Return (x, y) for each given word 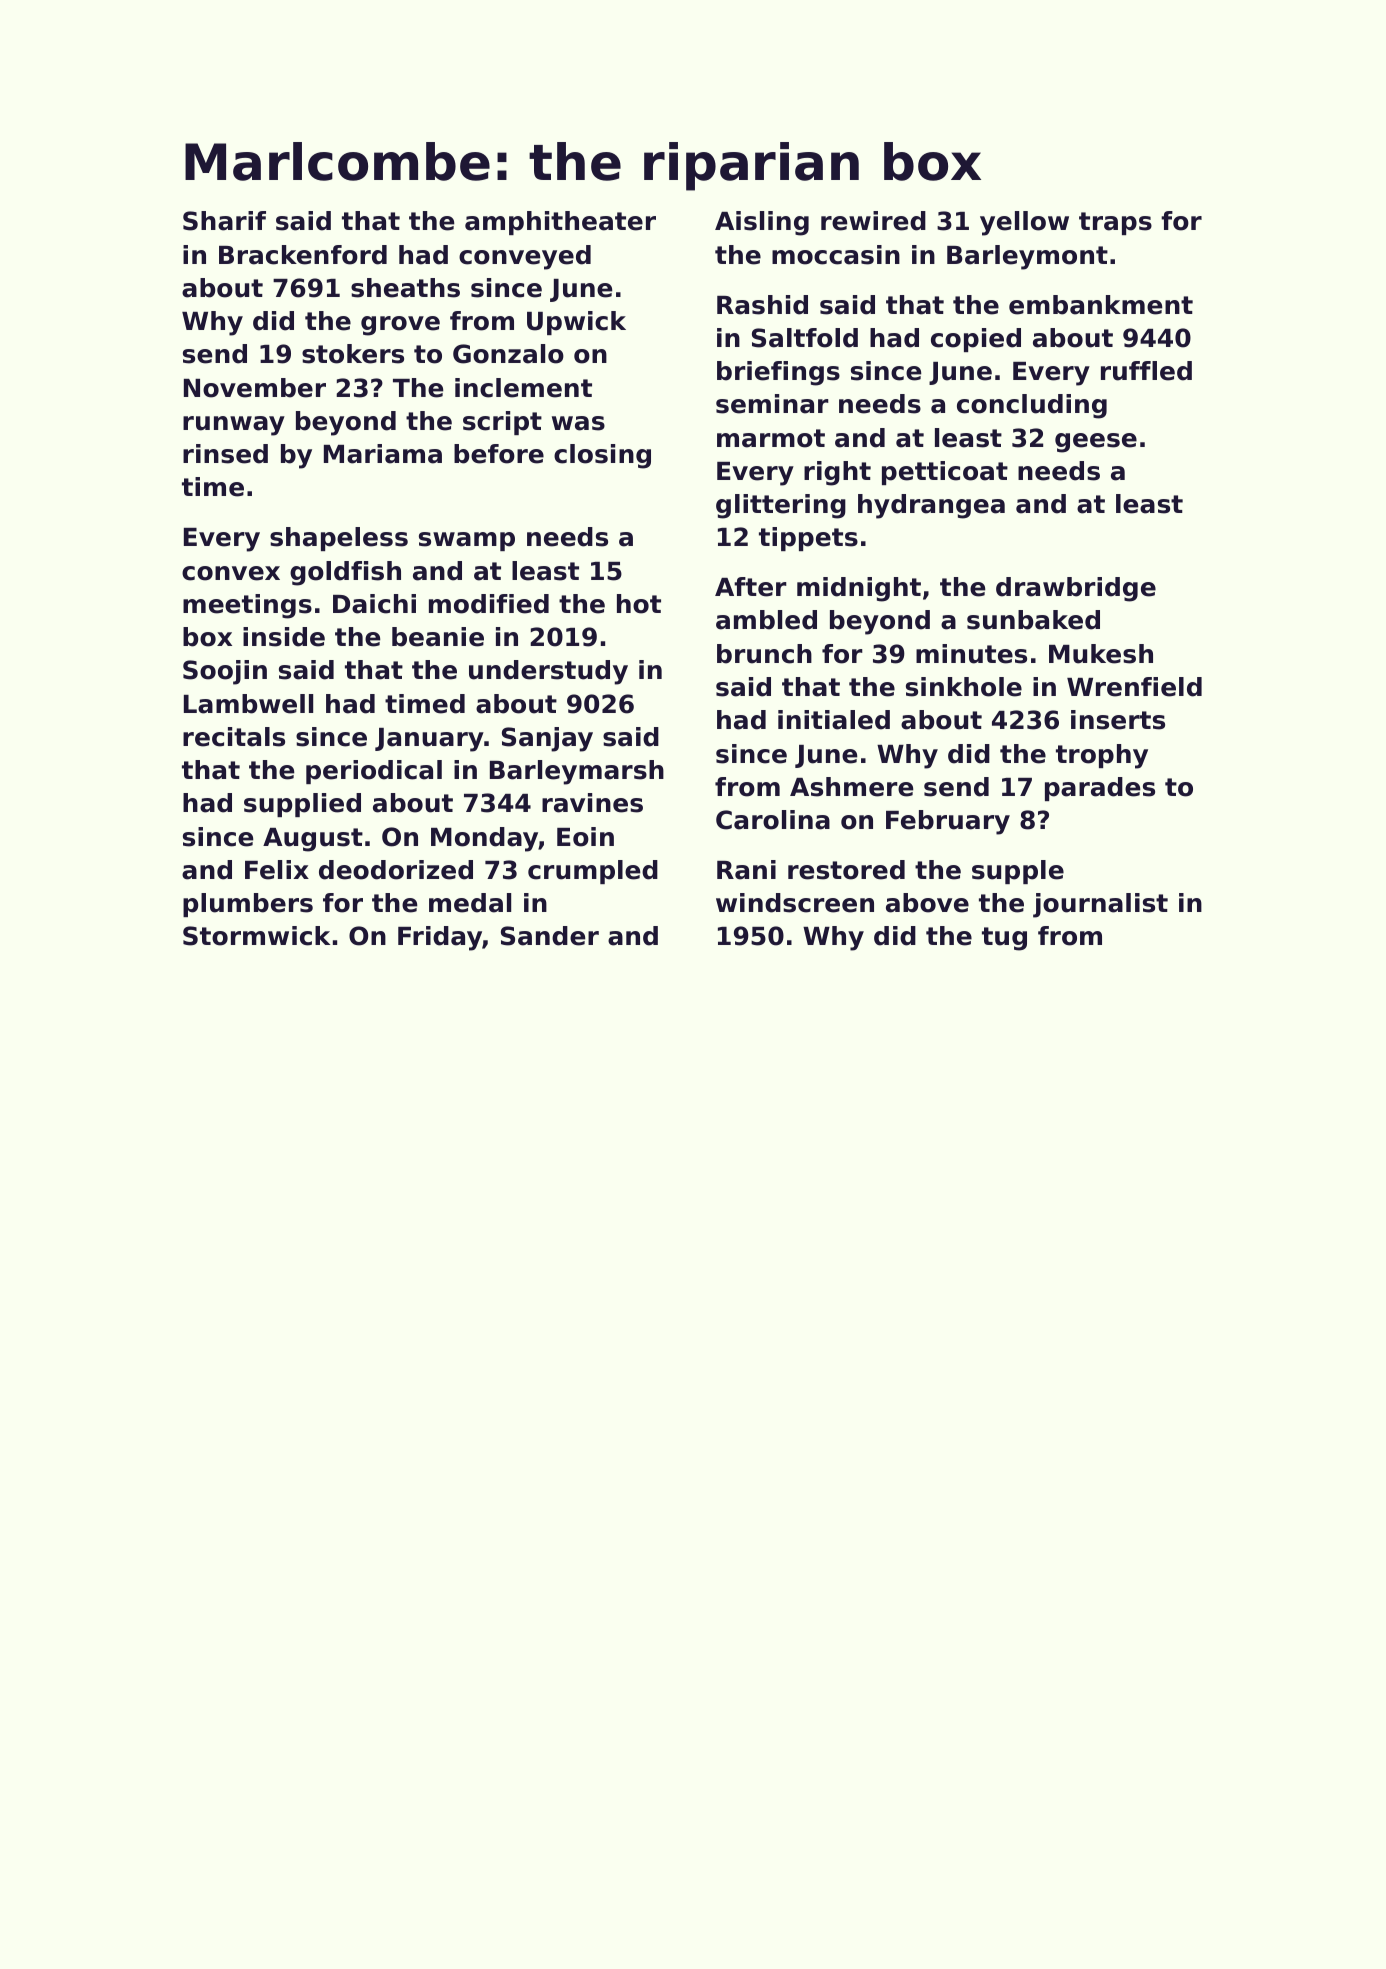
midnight (859, 589)
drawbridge (1076, 589)
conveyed (525, 257)
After (751, 587)
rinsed (225, 454)
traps (1115, 223)
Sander (550, 936)
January (429, 740)
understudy (548, 672)
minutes (971, 654)
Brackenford (303, 255)
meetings (247, 606)
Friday (440, 938)
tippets (808, 539)
